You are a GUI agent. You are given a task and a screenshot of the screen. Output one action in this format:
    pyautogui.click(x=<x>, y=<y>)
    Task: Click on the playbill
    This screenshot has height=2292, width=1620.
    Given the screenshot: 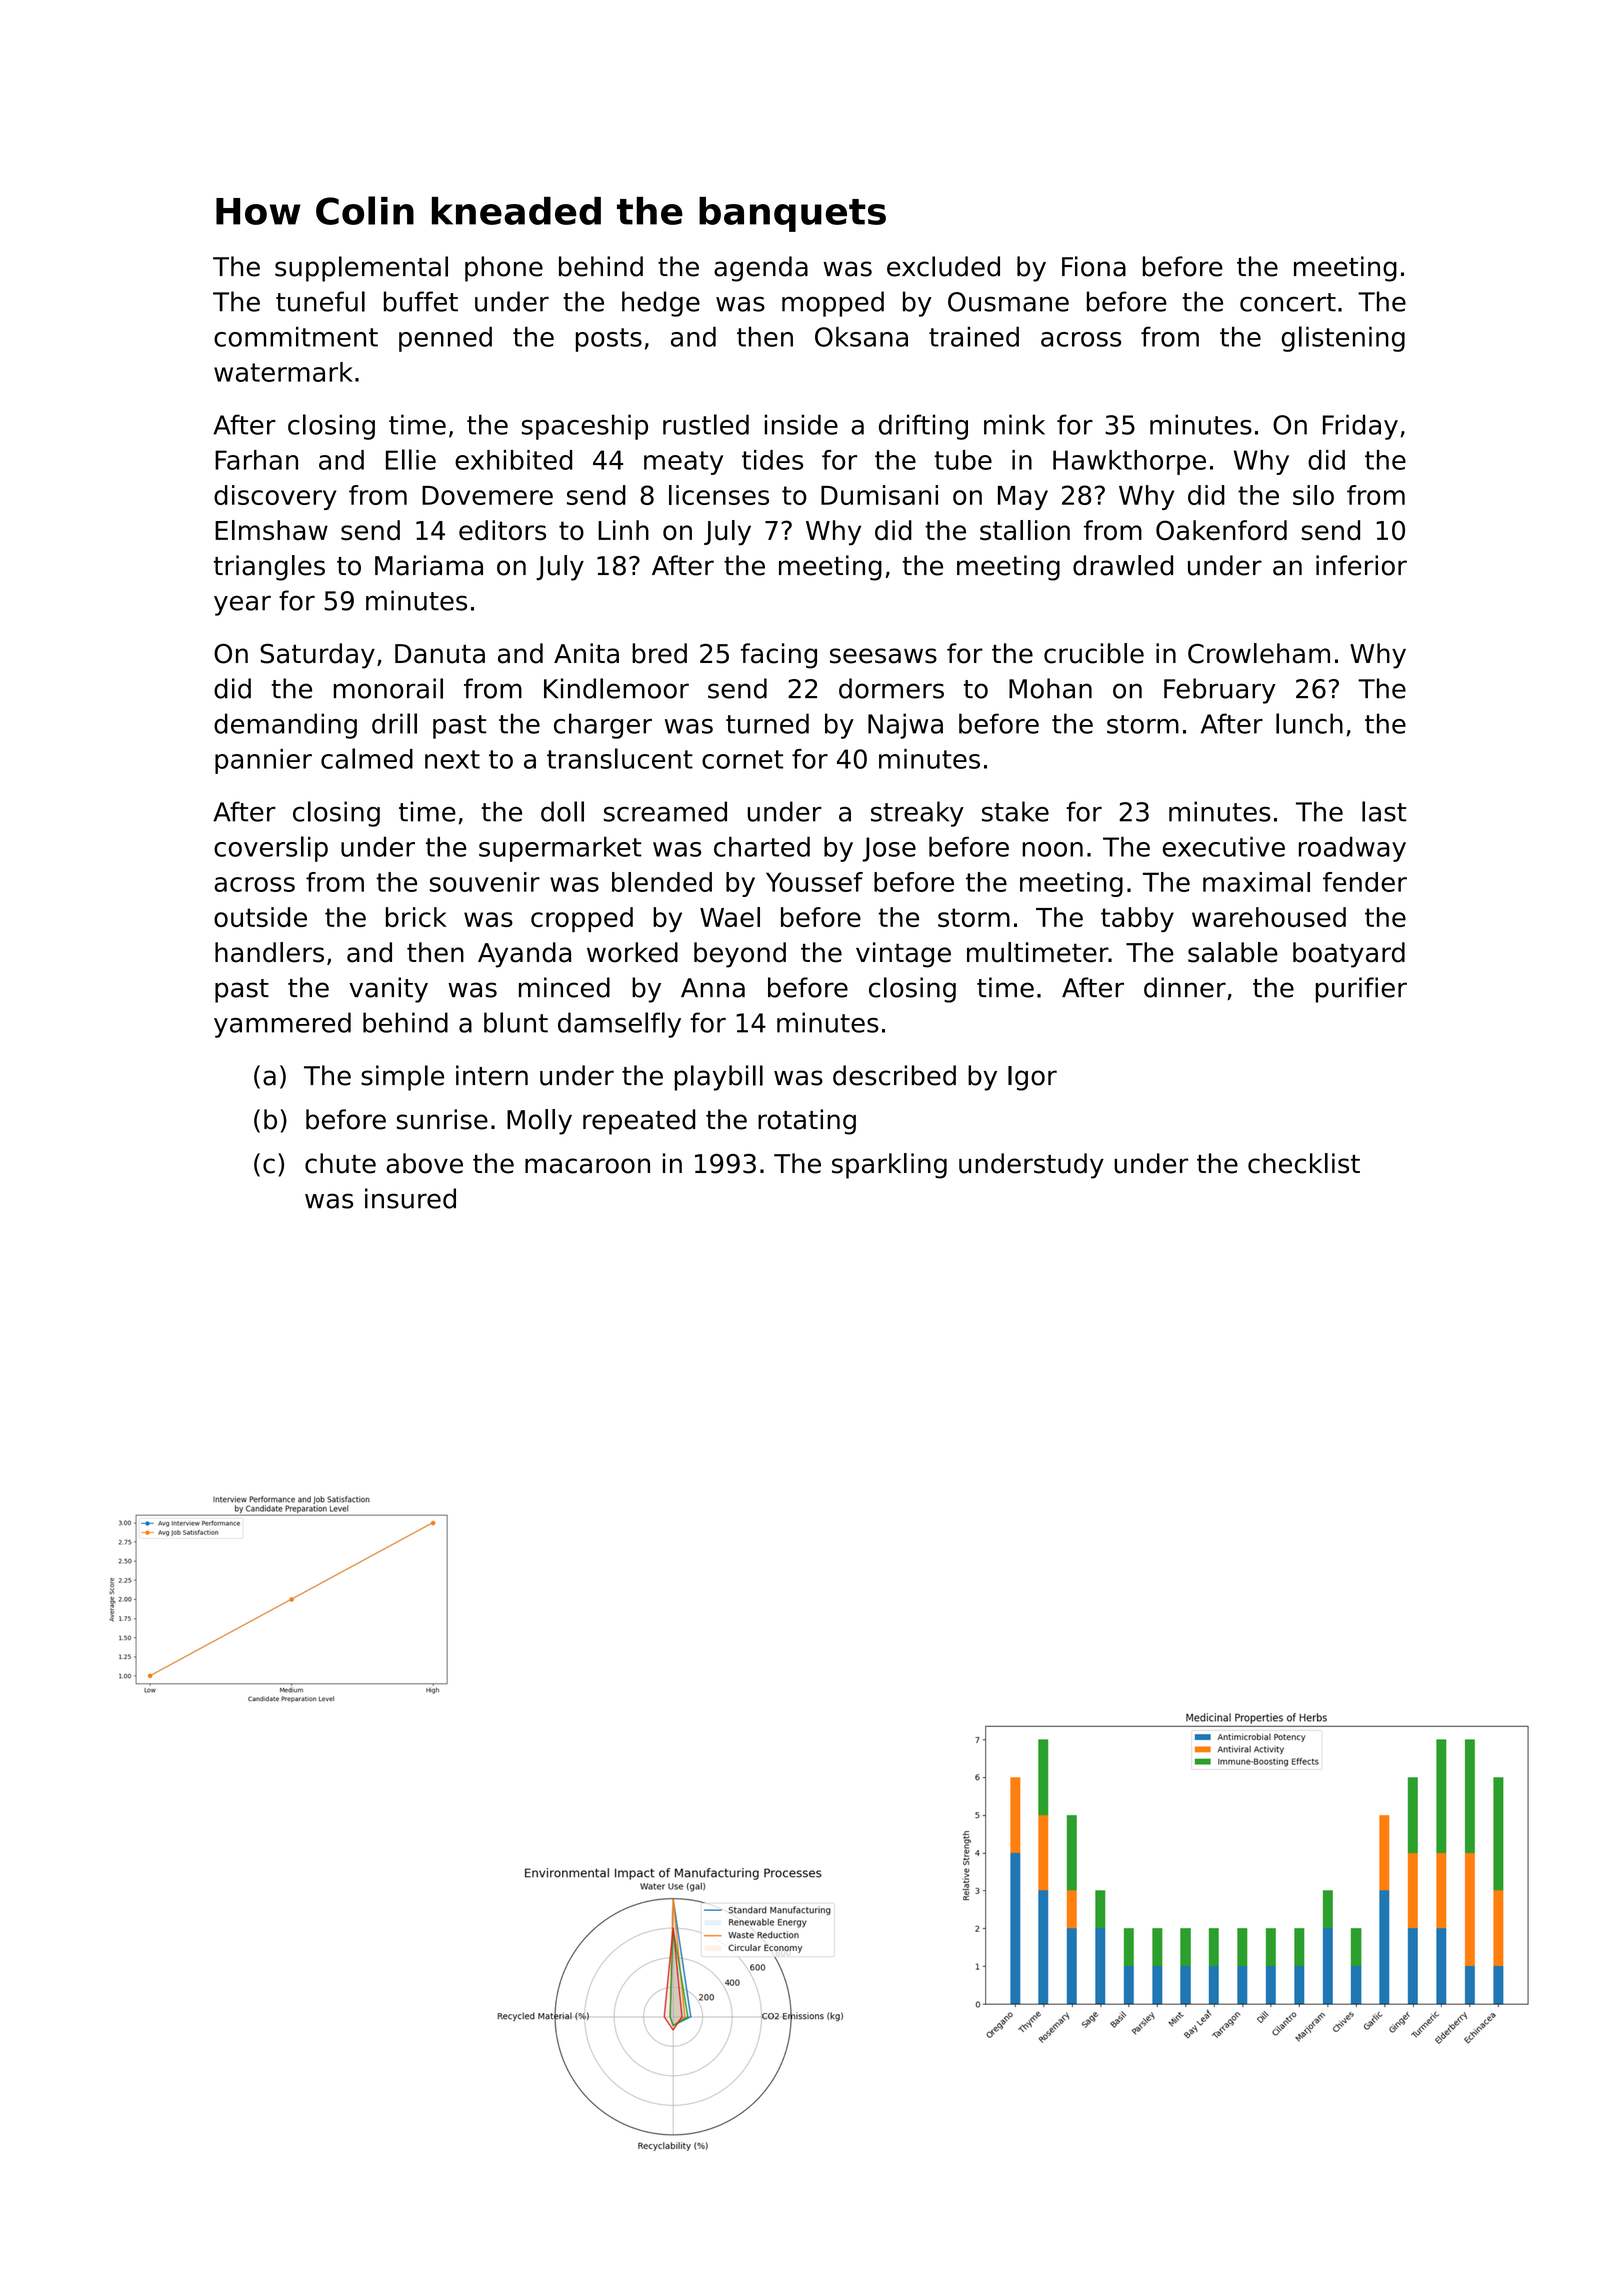 What is the action you would take?
    pyautogui.click(x=719, y=1078)
